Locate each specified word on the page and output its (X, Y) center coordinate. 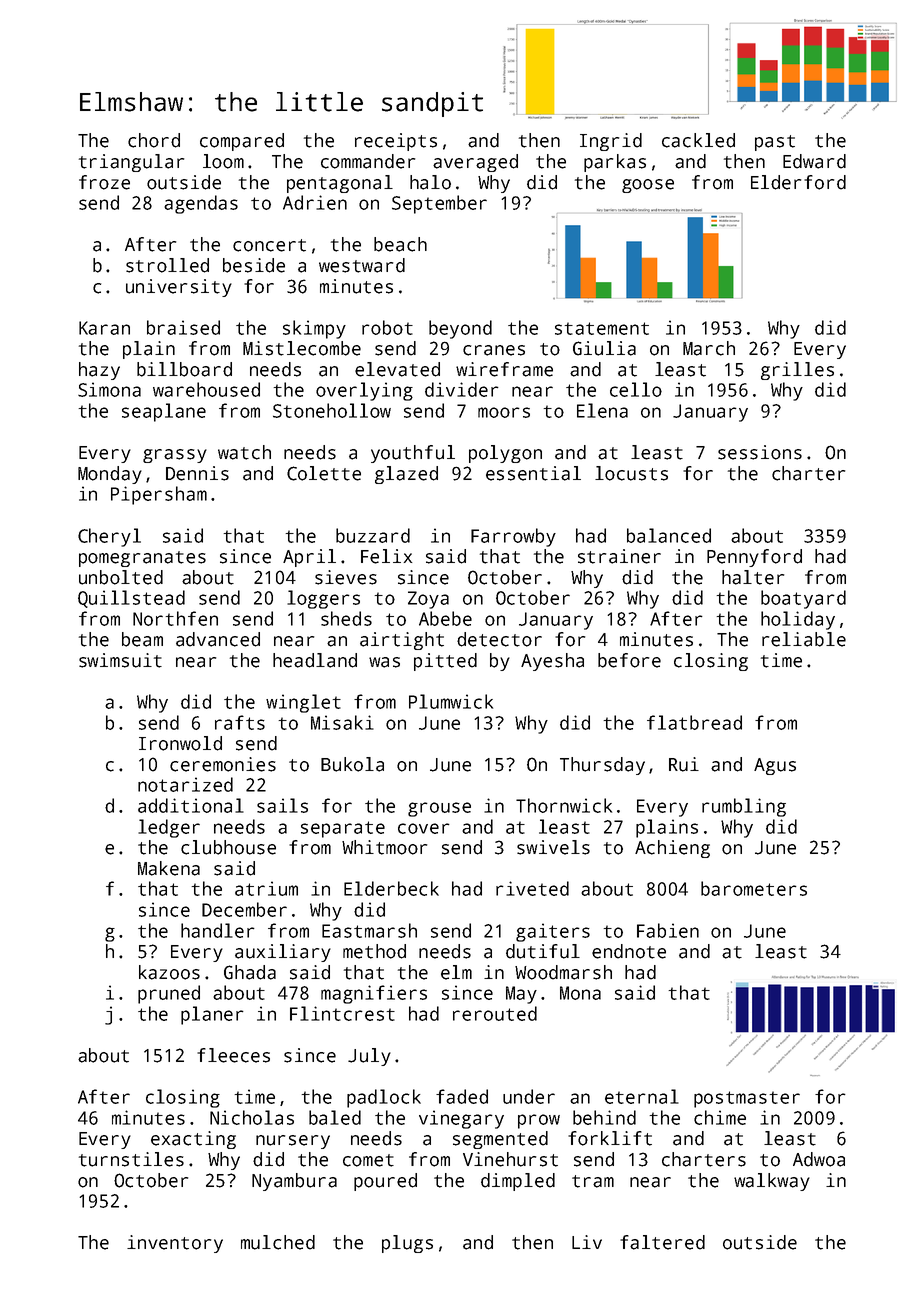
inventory (175, 1244)
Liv (587, 1242)
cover (424, 828)
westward (362, 265)
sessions (760, 452)
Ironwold (180, 743)
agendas (201, 204)
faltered (662, 1242)
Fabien (668, 930)
